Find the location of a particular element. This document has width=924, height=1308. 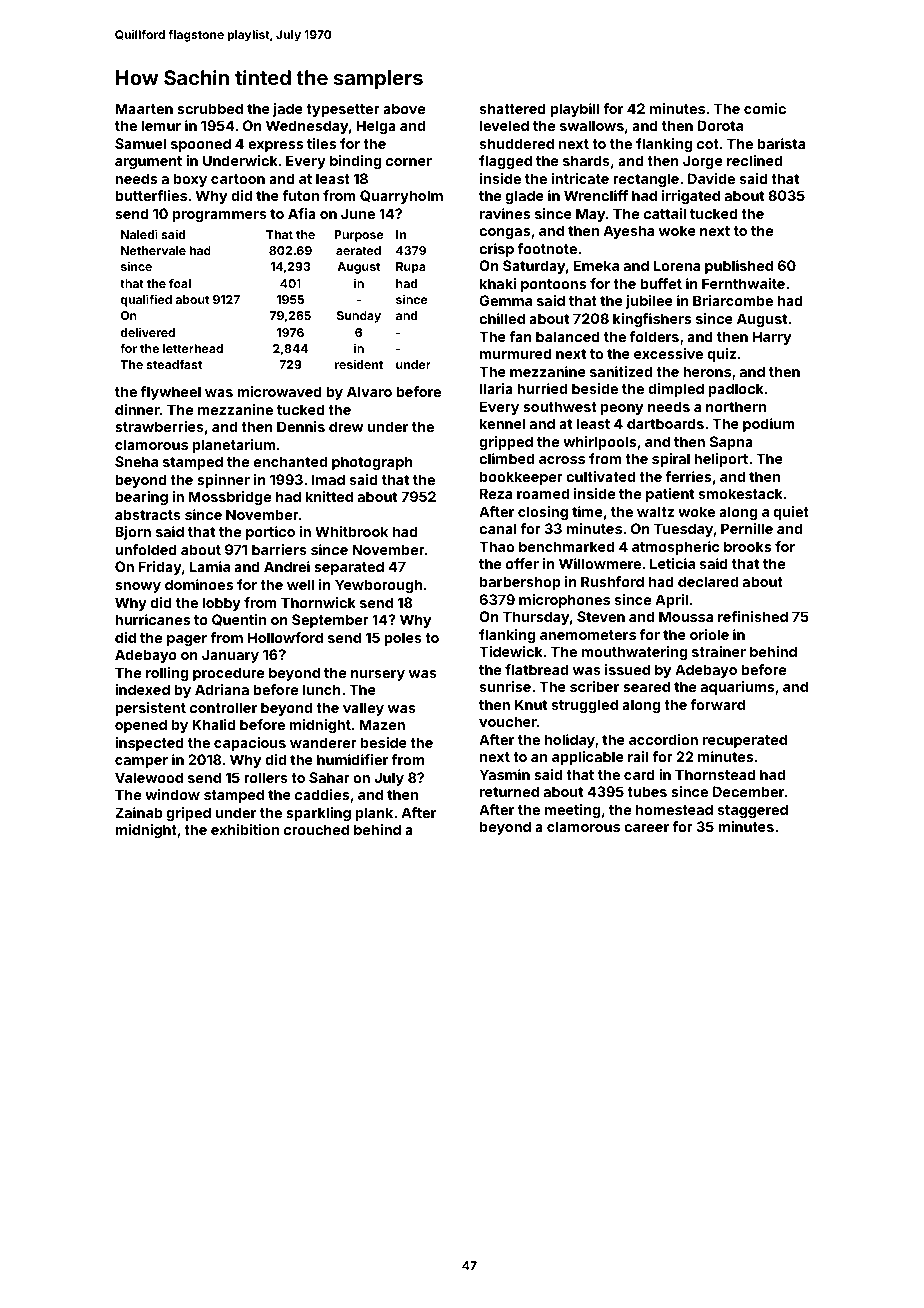

spooned is located at coordinates (201, 145).
